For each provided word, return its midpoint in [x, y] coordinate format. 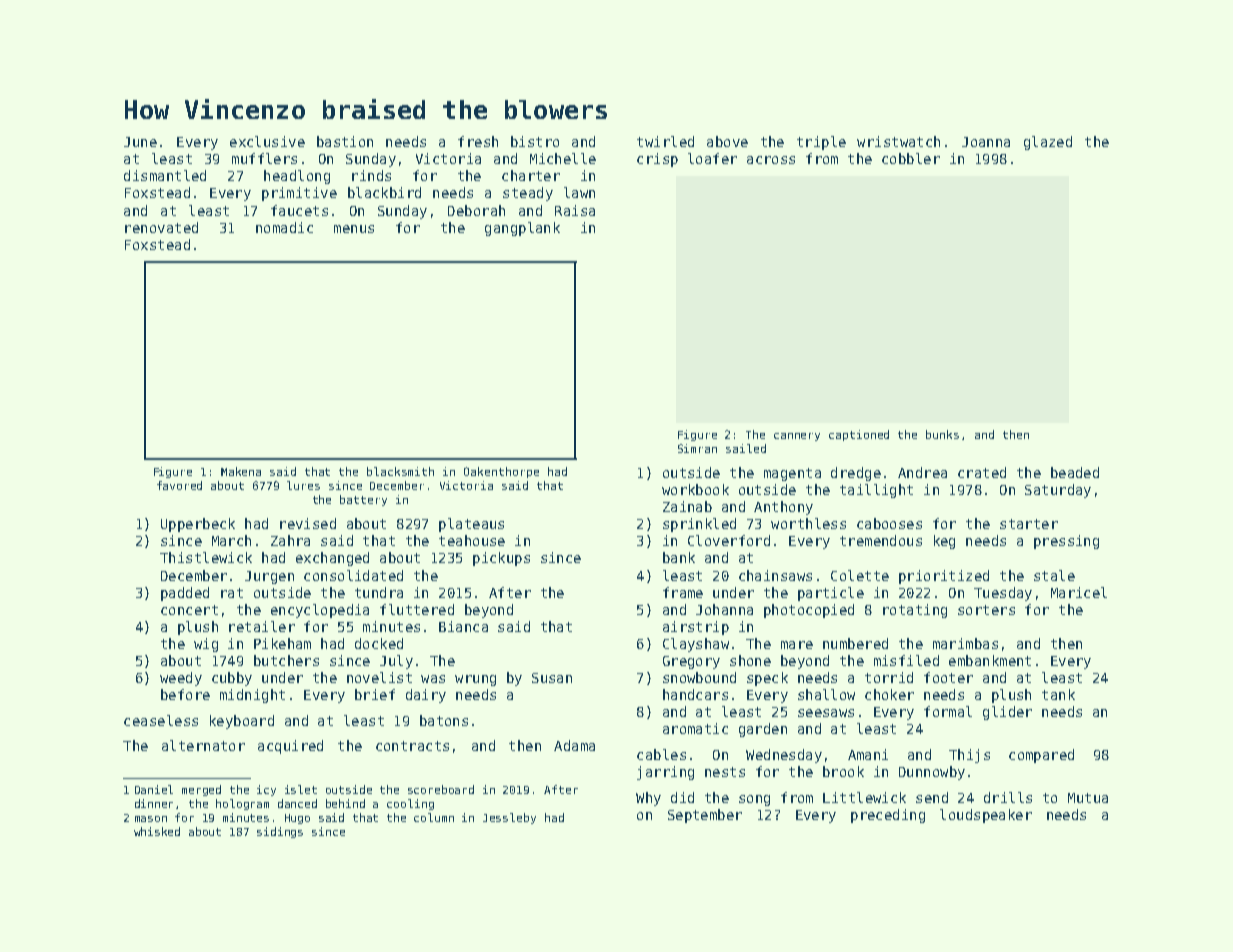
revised [308, 523]
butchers [286, 660]
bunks [942, 434]
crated [982, 472]
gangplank [522, 229]
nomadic [284, 227]
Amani [868, 754]
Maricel [1079, 592]
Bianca [463, 626]
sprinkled [699, 525]
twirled [665, 141]
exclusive [267, 141]
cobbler [911, 158]
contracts [412, 746]
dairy [426, 696]
